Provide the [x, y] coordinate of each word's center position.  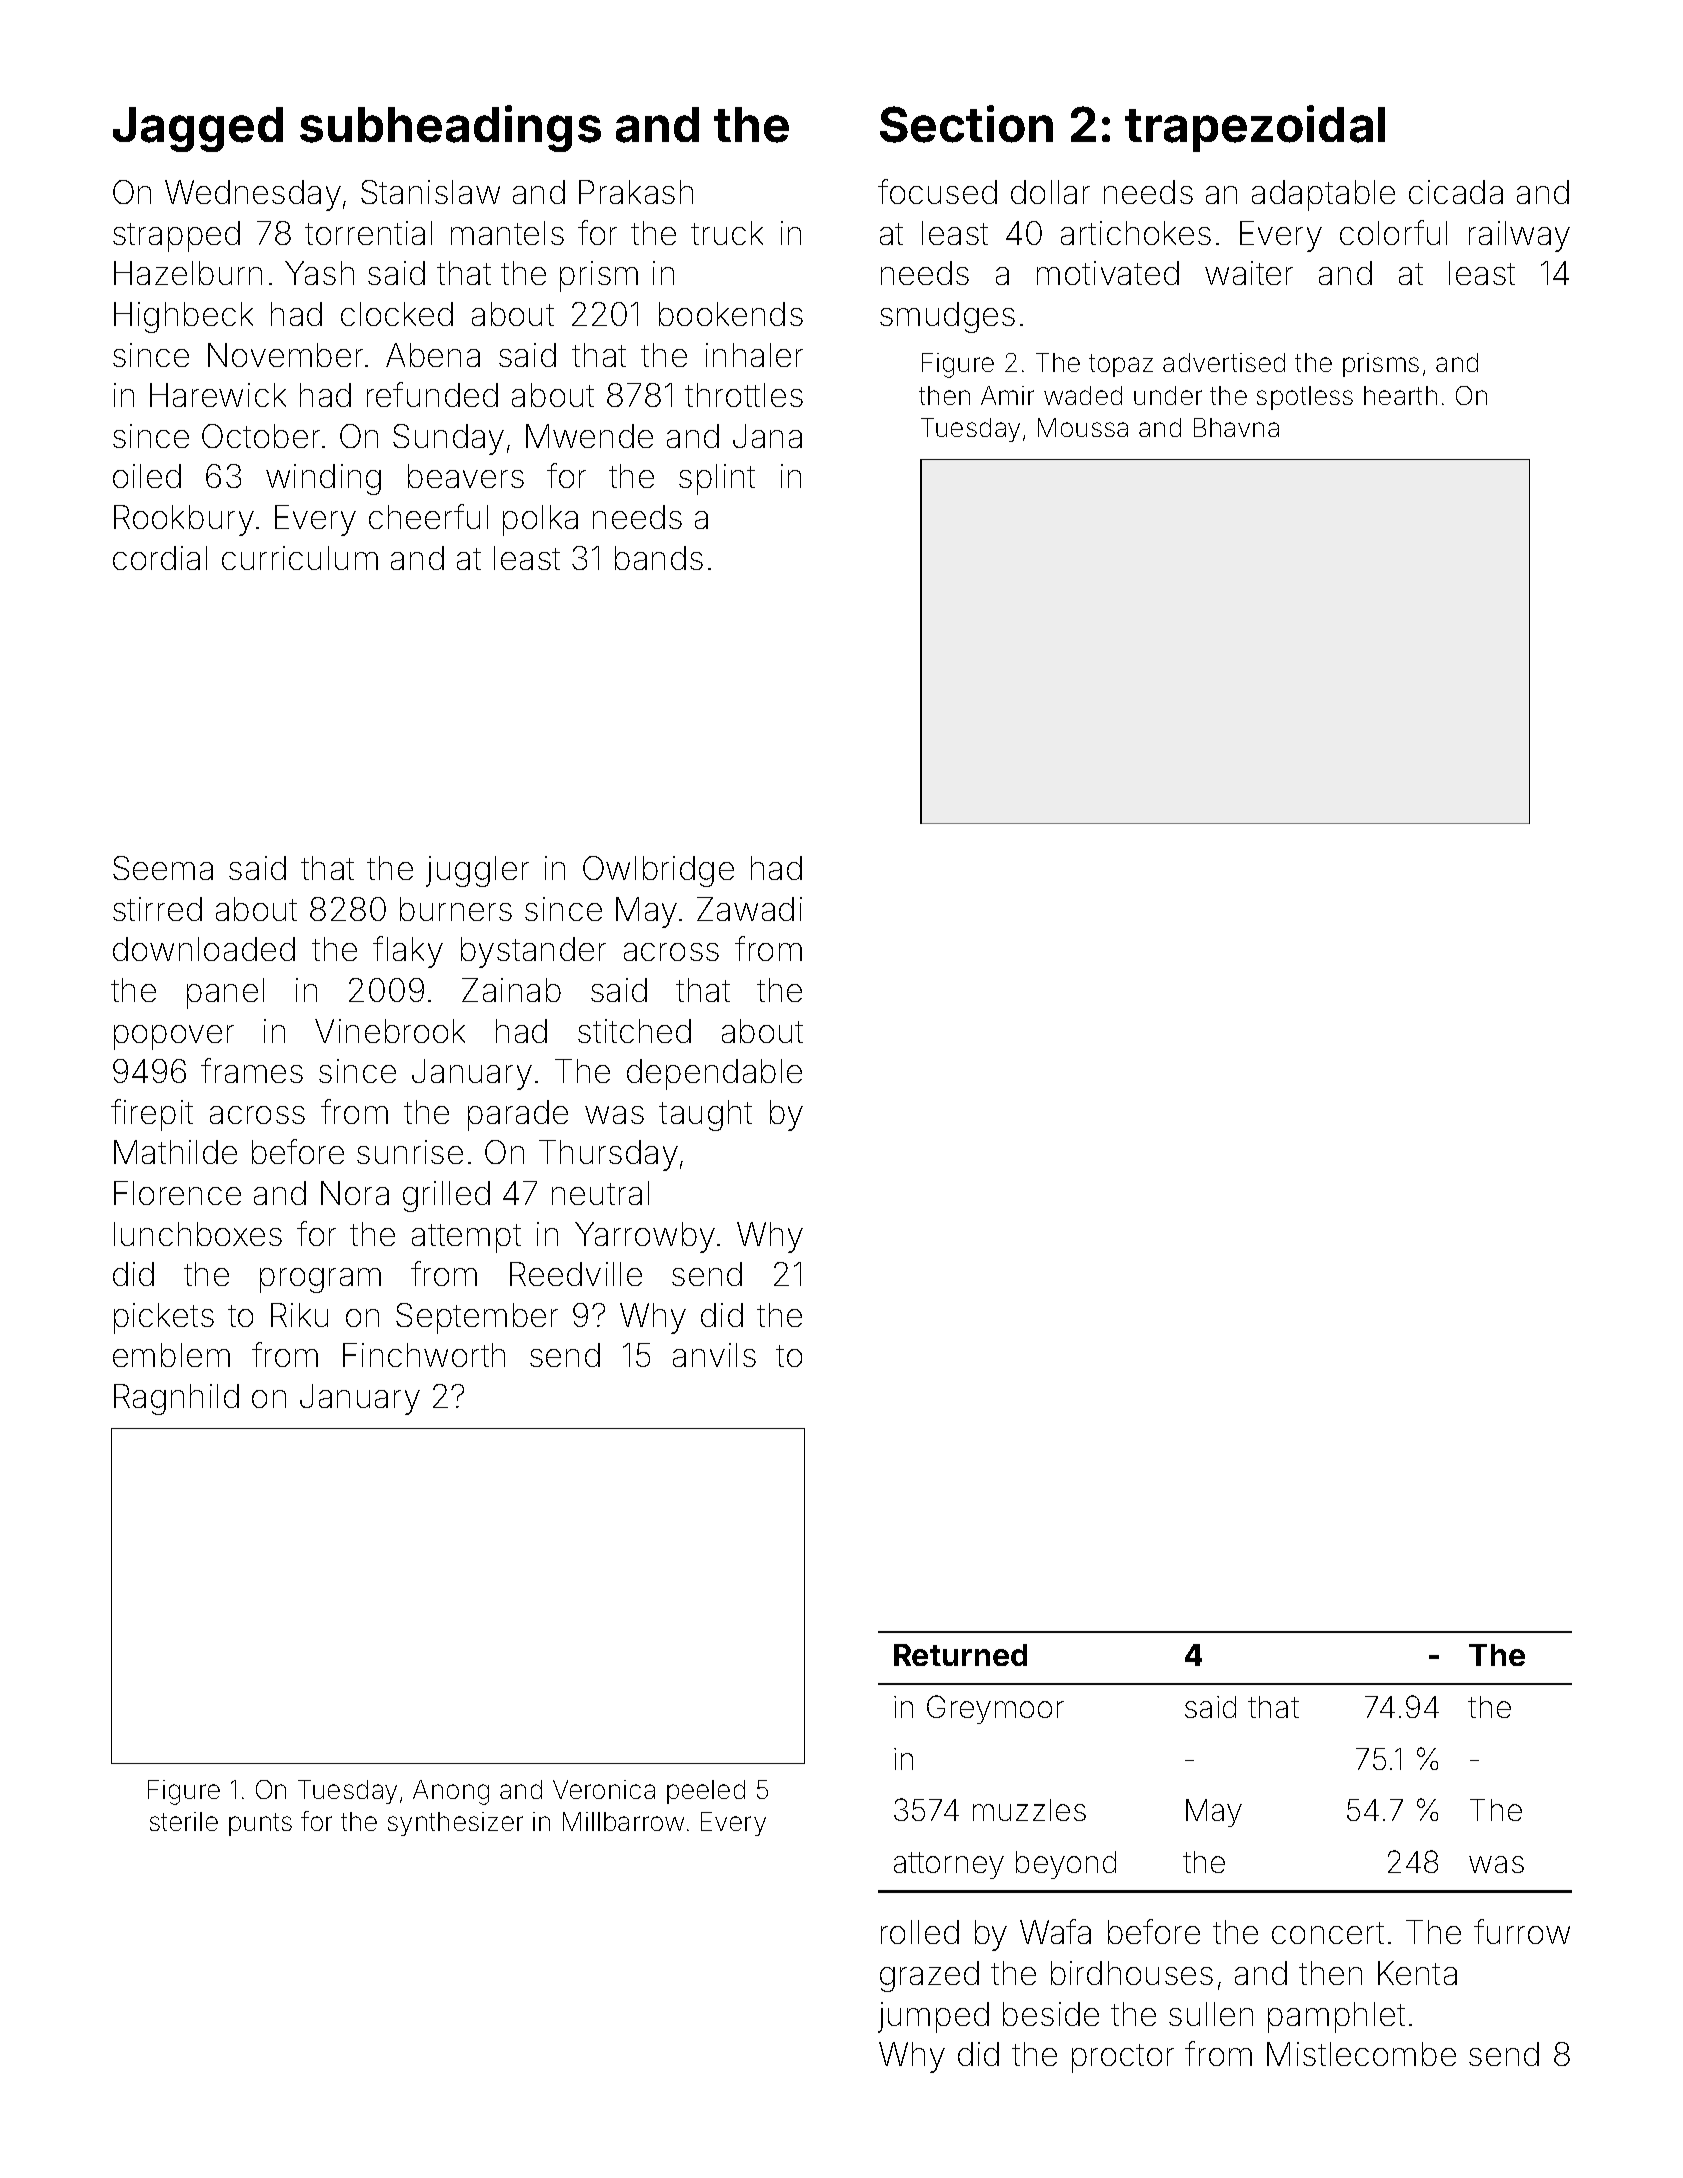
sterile [184, 1821]
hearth [1400, 395]
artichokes [1136, 233]
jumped [933, 2017]
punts [260, 1824]
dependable [714, 1074]
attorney [949, 1865]
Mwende [589, 436]
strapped [176, 236]
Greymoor [995, 1709]
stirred [157, 909]
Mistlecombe [1361, 2054]
